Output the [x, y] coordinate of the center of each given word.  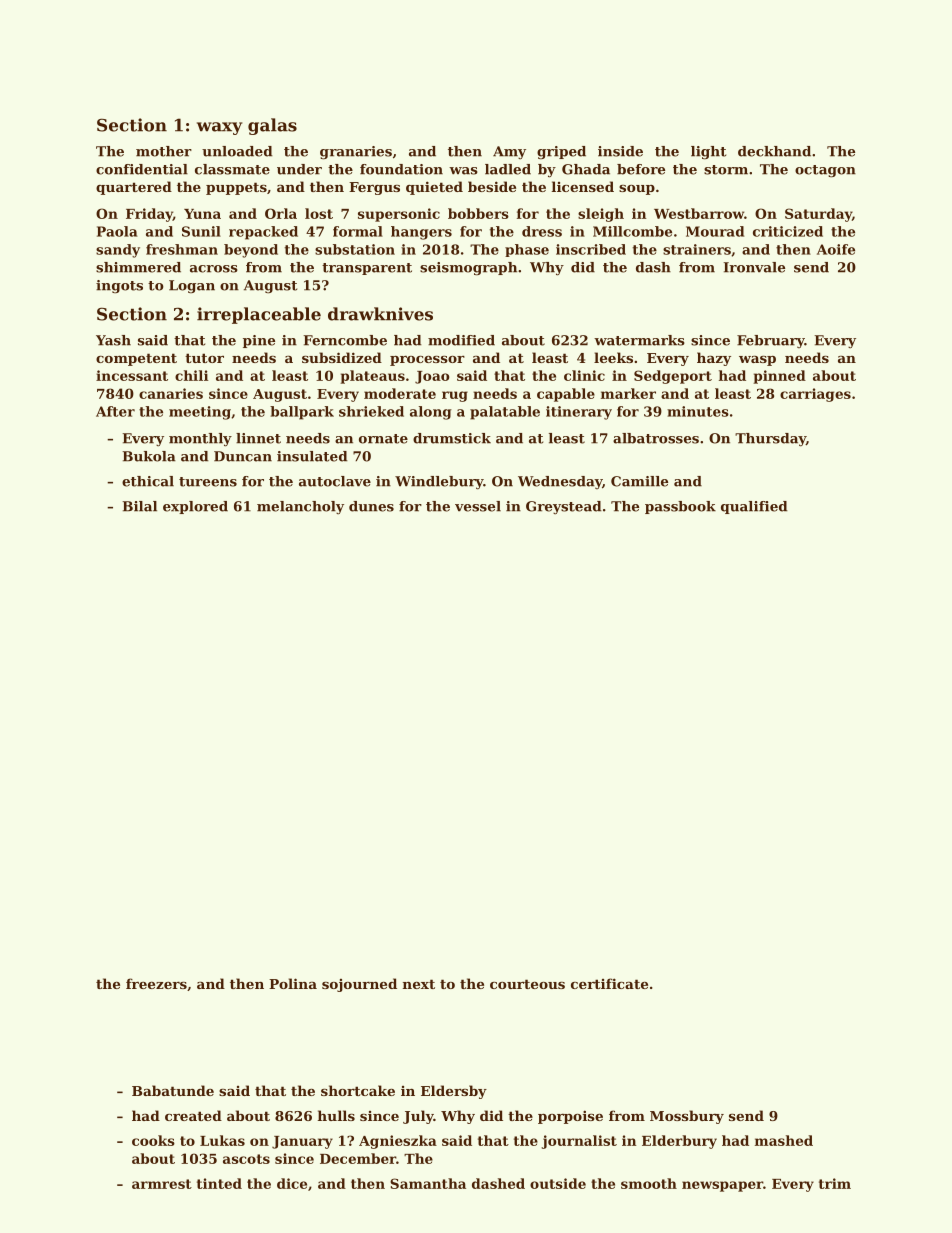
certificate [609, 983]
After [115, 411]
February [771, 341]
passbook [680, 507]
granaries [356, 153]
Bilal [140, 506]
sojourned [359, 985]
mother [164, 151]
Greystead [564, 507]
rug [455, 396]
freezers [156, 983]
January [302, 1142]
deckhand [774, 151]
